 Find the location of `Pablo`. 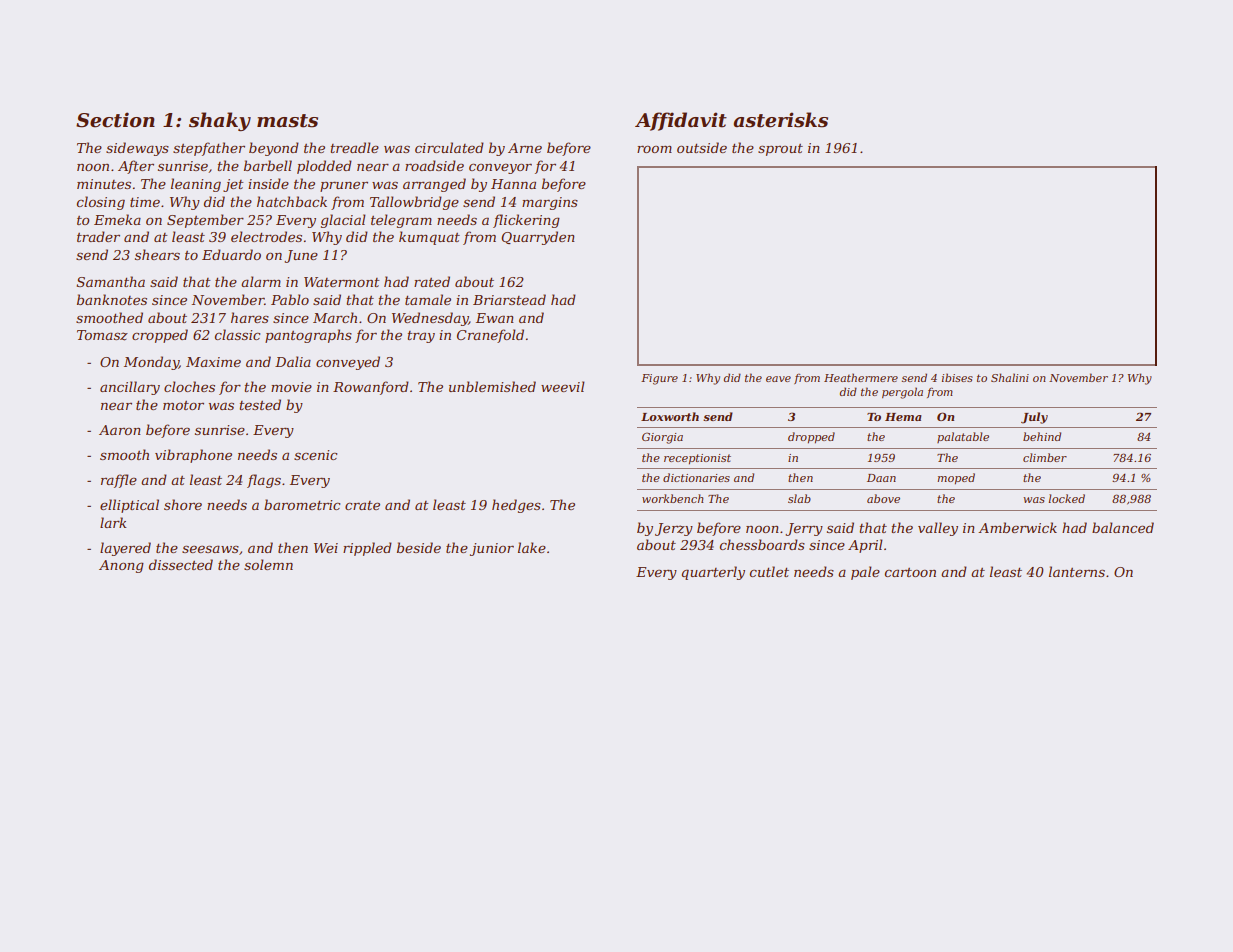

Pablo is located at coordinates (290, 299).
